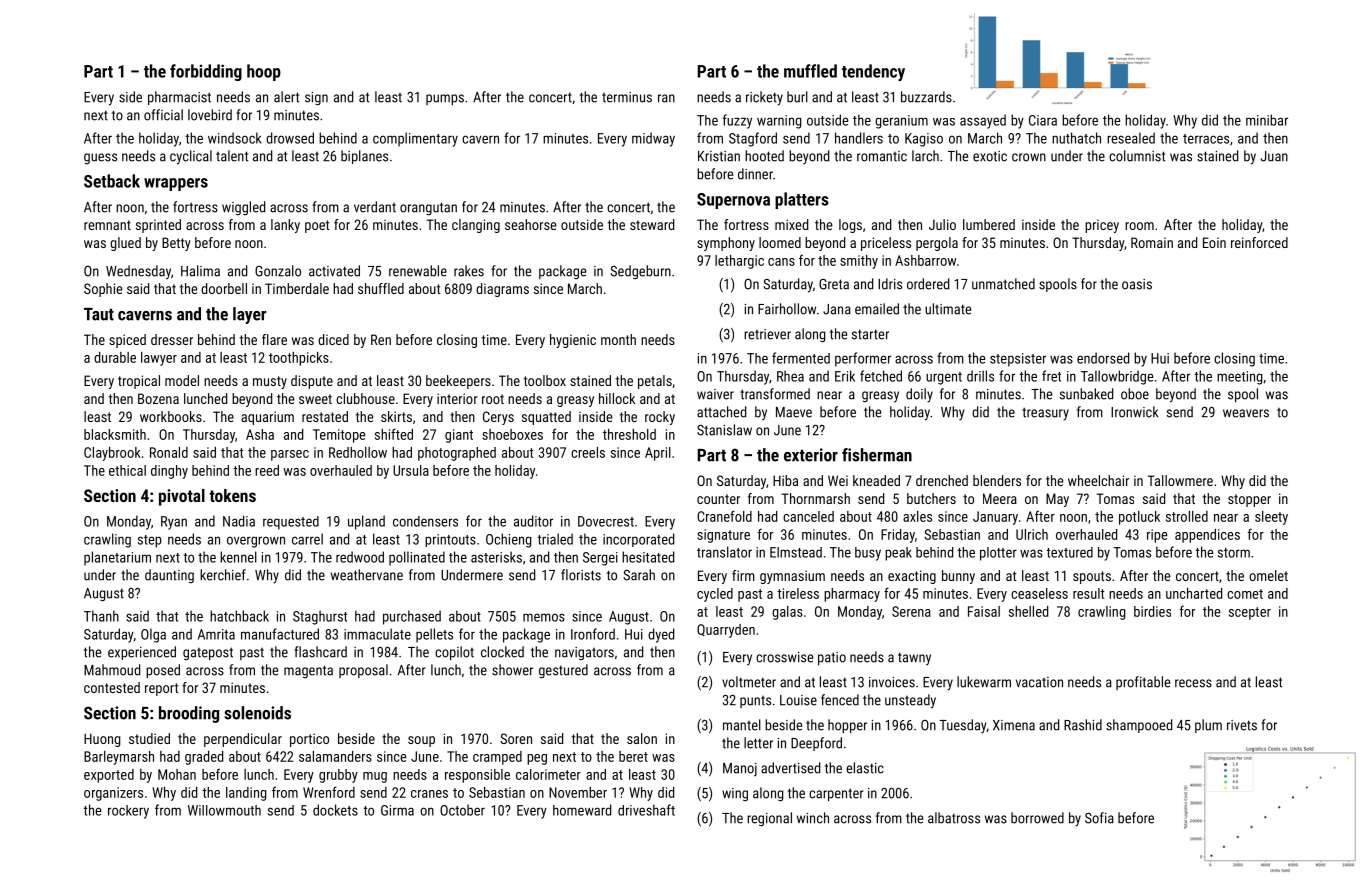 Image resolution: width=1372 pixels, height=887 pixels. I want to click on reinforced, so click(1259, 242).
